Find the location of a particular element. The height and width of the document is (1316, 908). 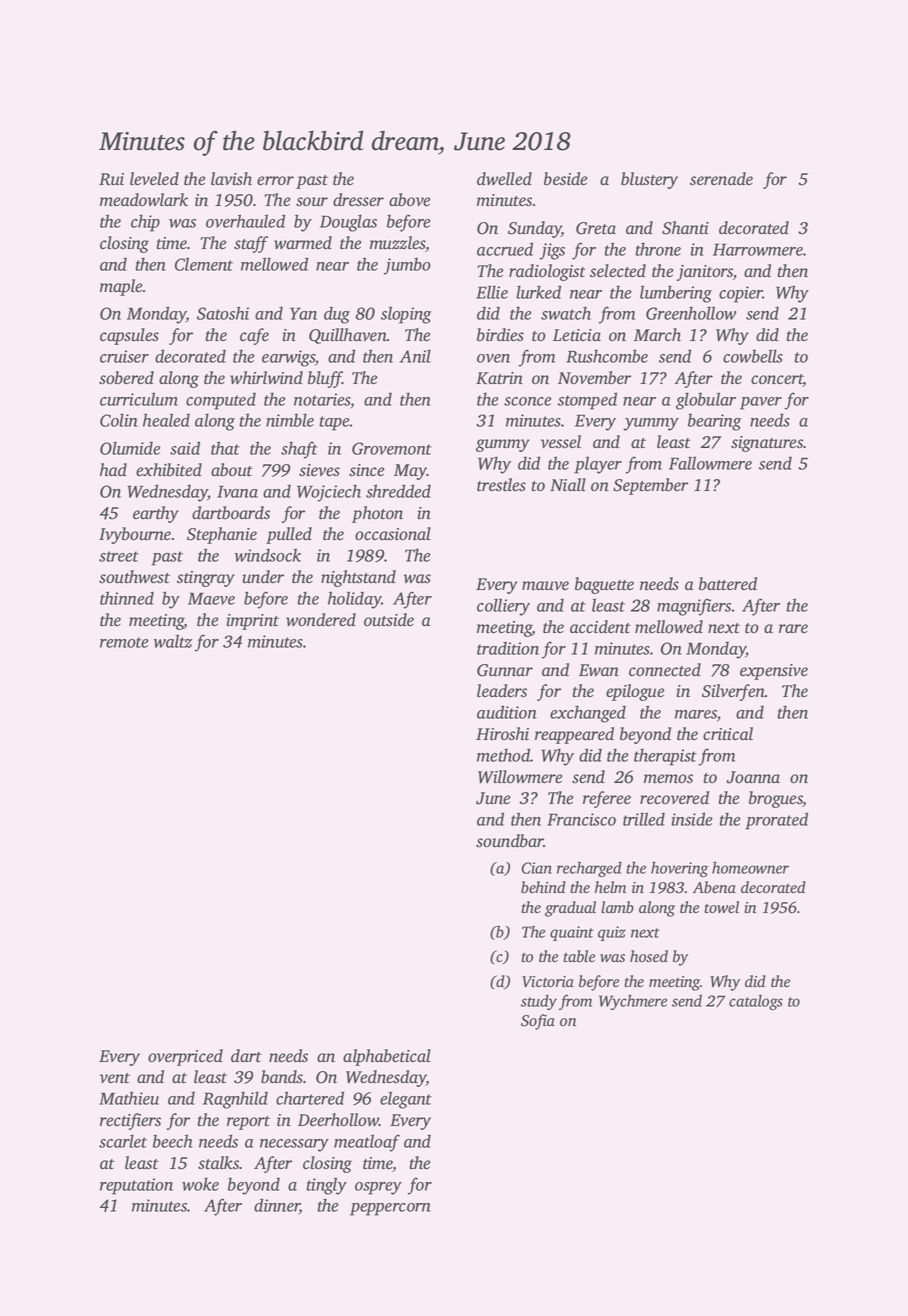

Satoshi is located at coordinates (223, 313).
